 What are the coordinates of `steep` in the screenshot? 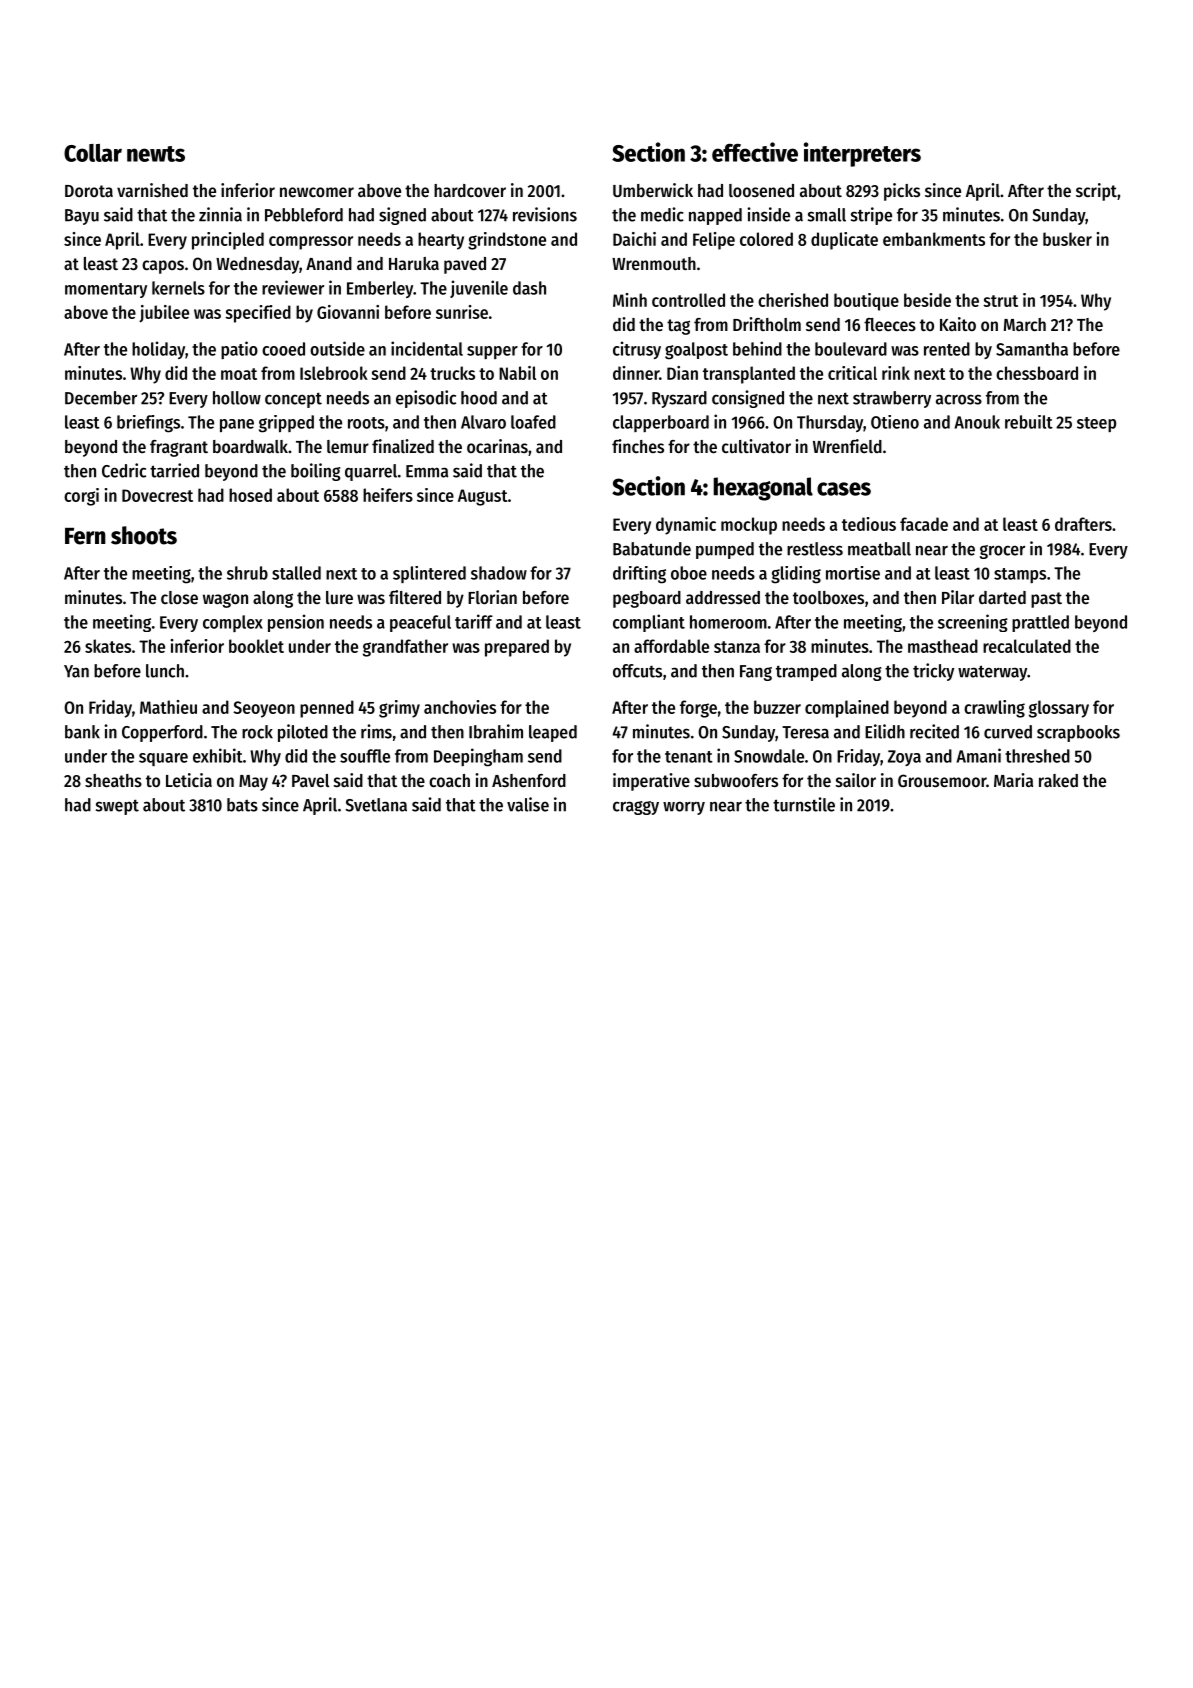 It's located at (1096, 424).
